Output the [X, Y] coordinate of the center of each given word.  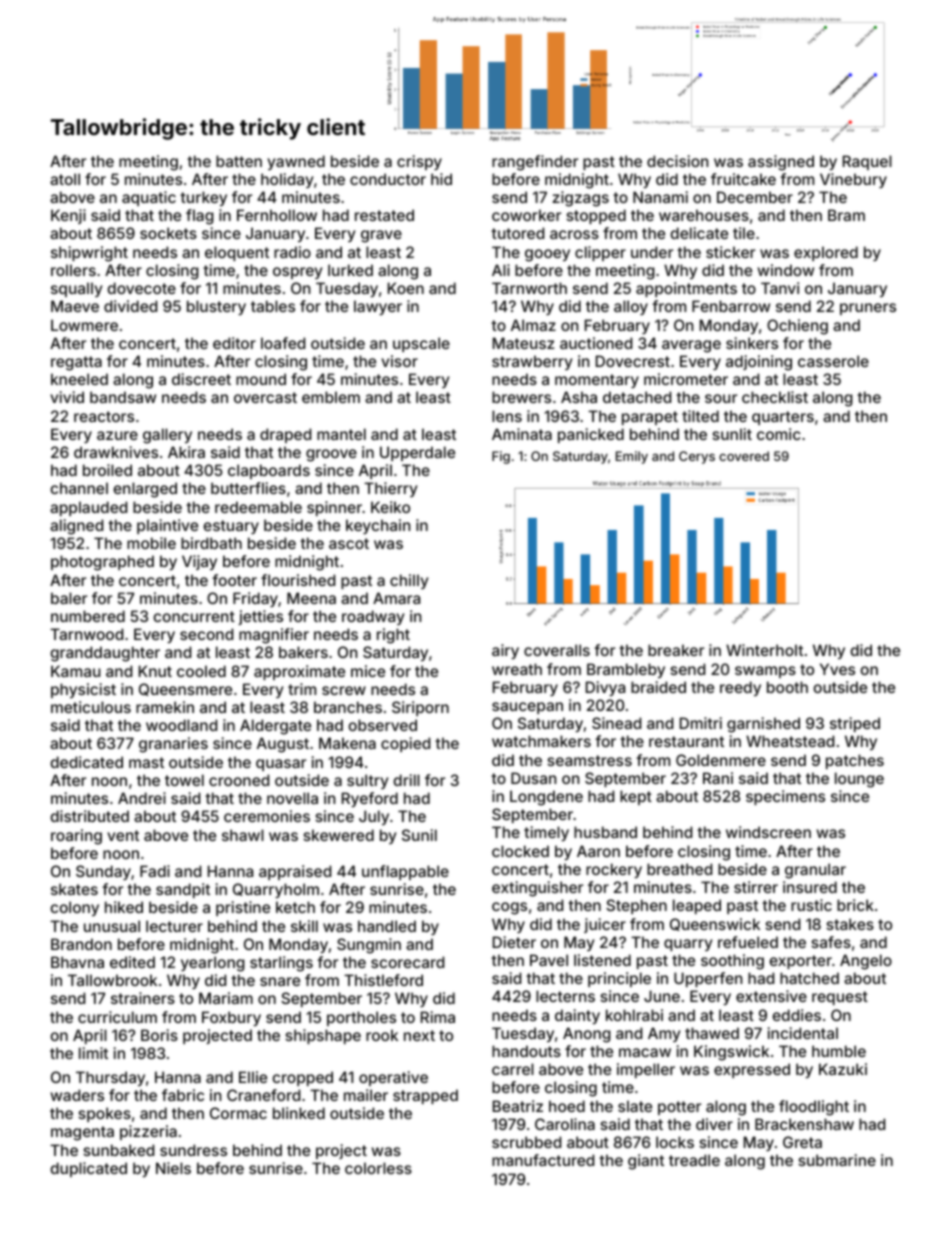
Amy [664, 1034]
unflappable [405, 872]
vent [123, 835]
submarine [837, 1160]
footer [234, 580]
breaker [676, 650]
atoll [65, 179]
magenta [82, 1133]
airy [505, 651]
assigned [781, 163]
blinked [299, 1113]
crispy [419, 162]
